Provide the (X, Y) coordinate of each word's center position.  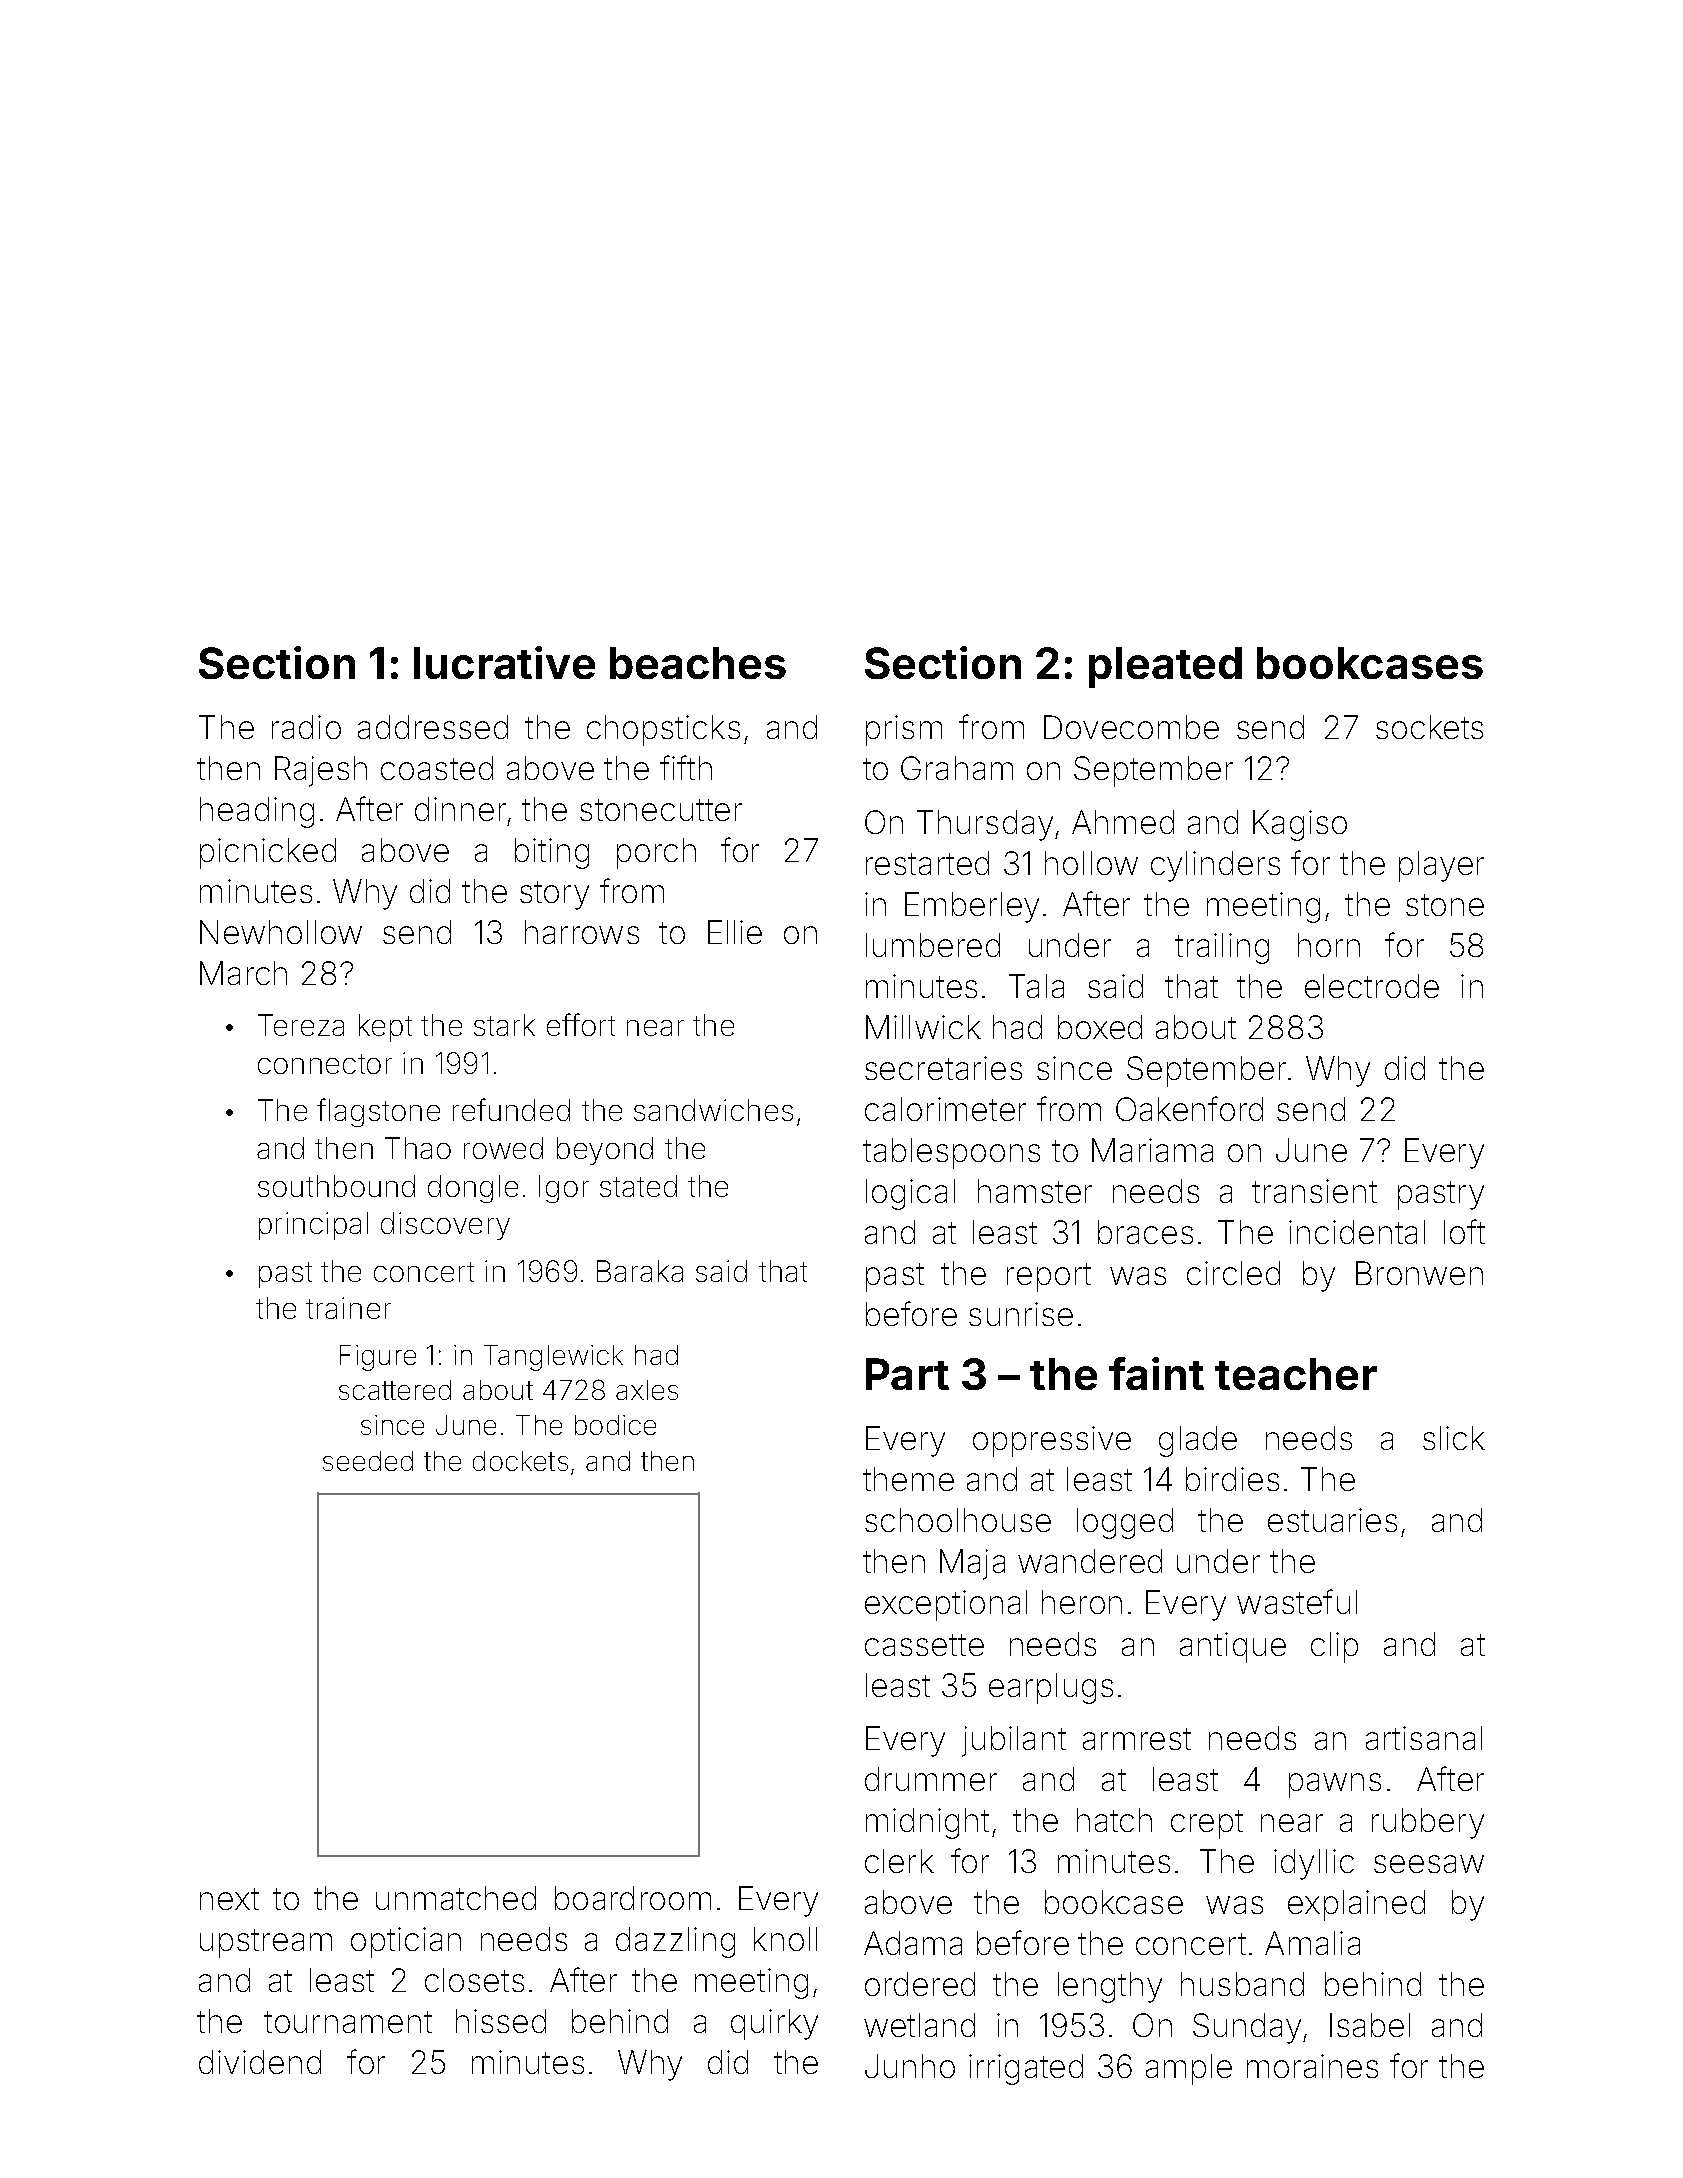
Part (907, 1374)
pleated (1165, 667)
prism (904, 730)
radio (306, 727)
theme (908, 1479)
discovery (445, 1226)
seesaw (1429, 1864)
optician (406, 1942)
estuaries (1332, 1520)
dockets (520, 1461)
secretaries (943, 1068)
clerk (899, 1861)
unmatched (456, 1898)
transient (1314, 1191)
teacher (1296, 1374)
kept (385, 1028)
